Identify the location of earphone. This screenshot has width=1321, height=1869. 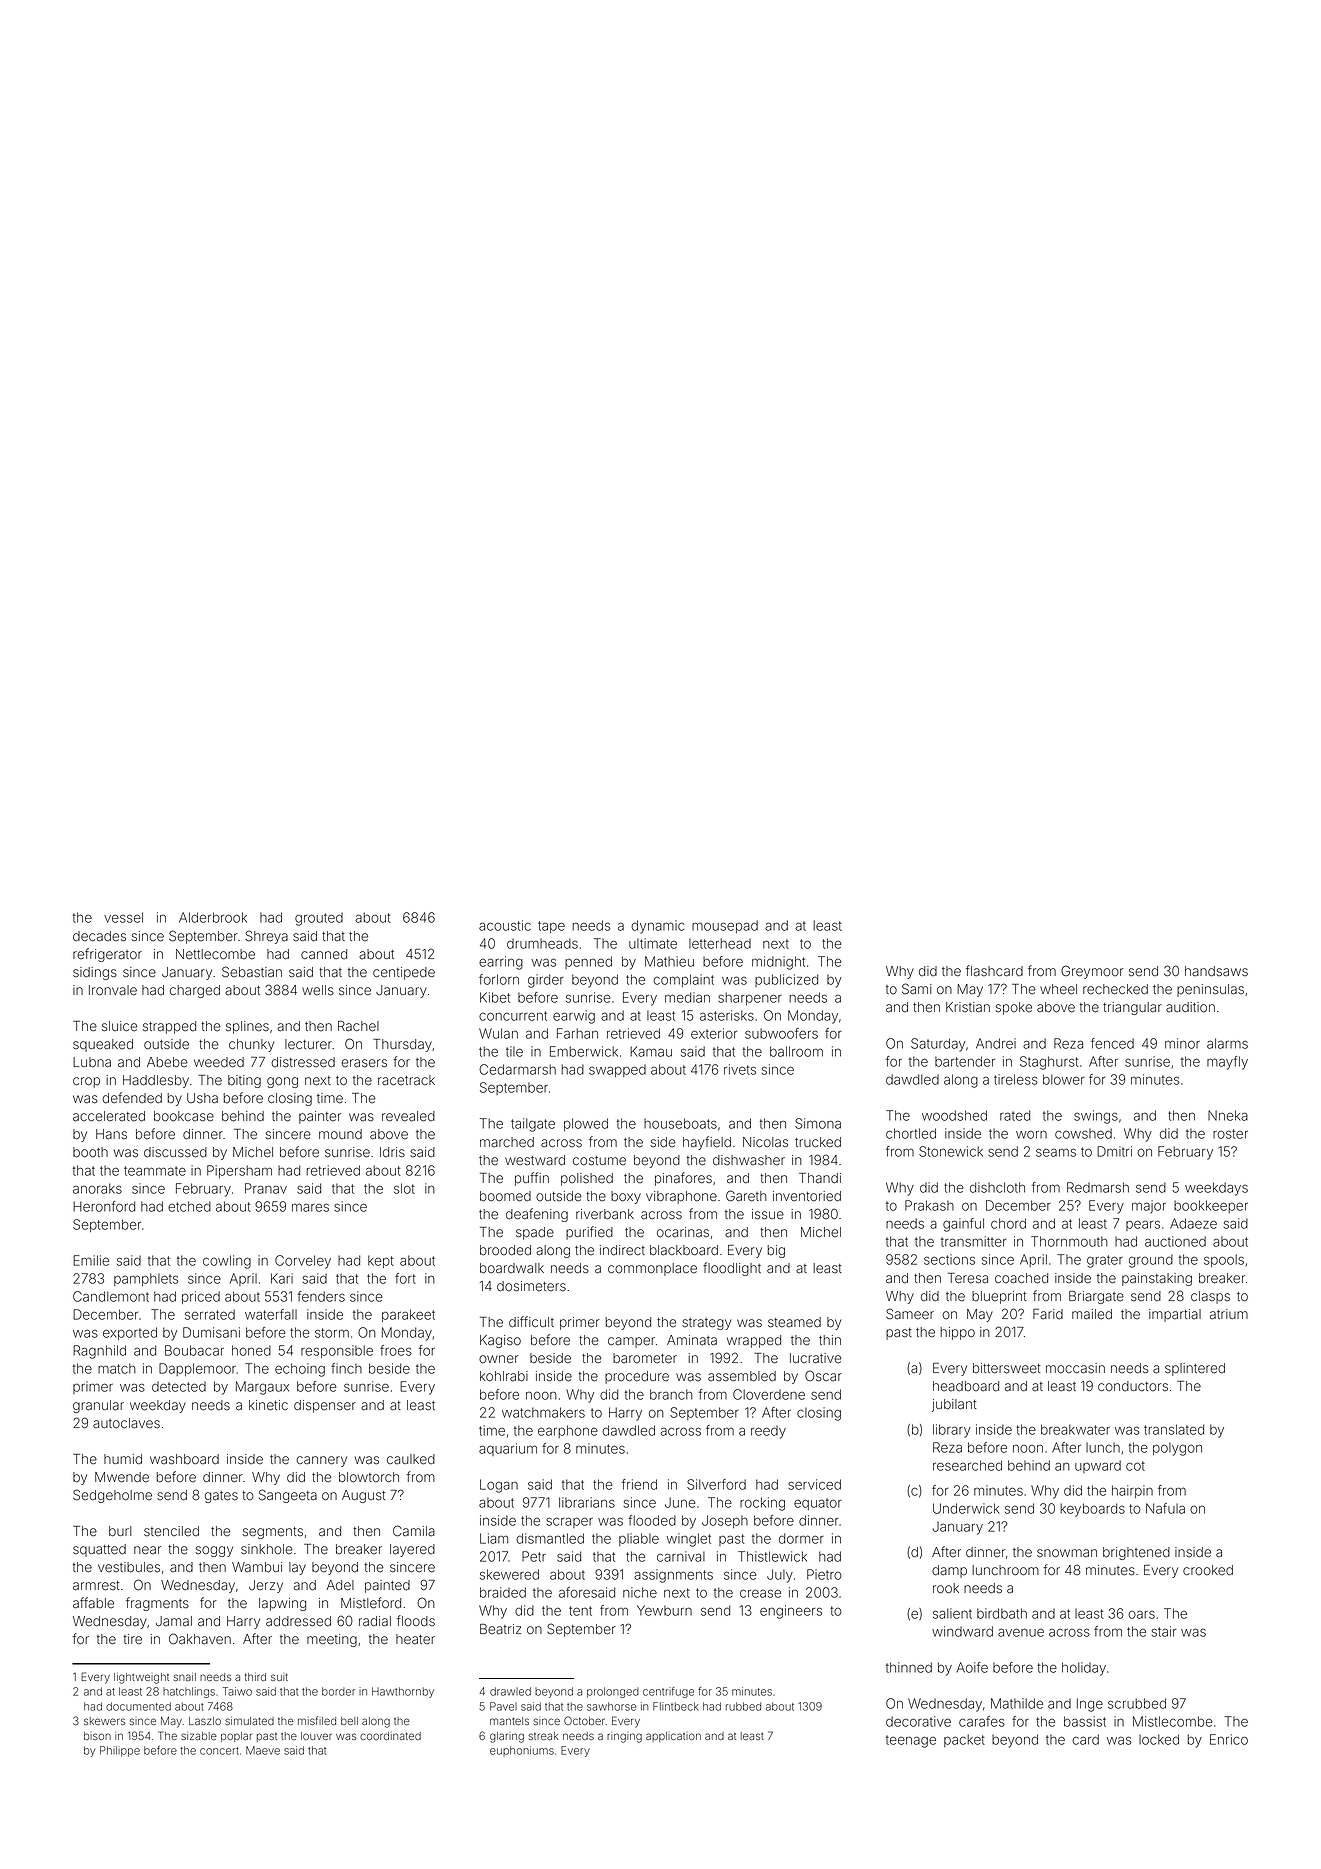
(568, 1431).
